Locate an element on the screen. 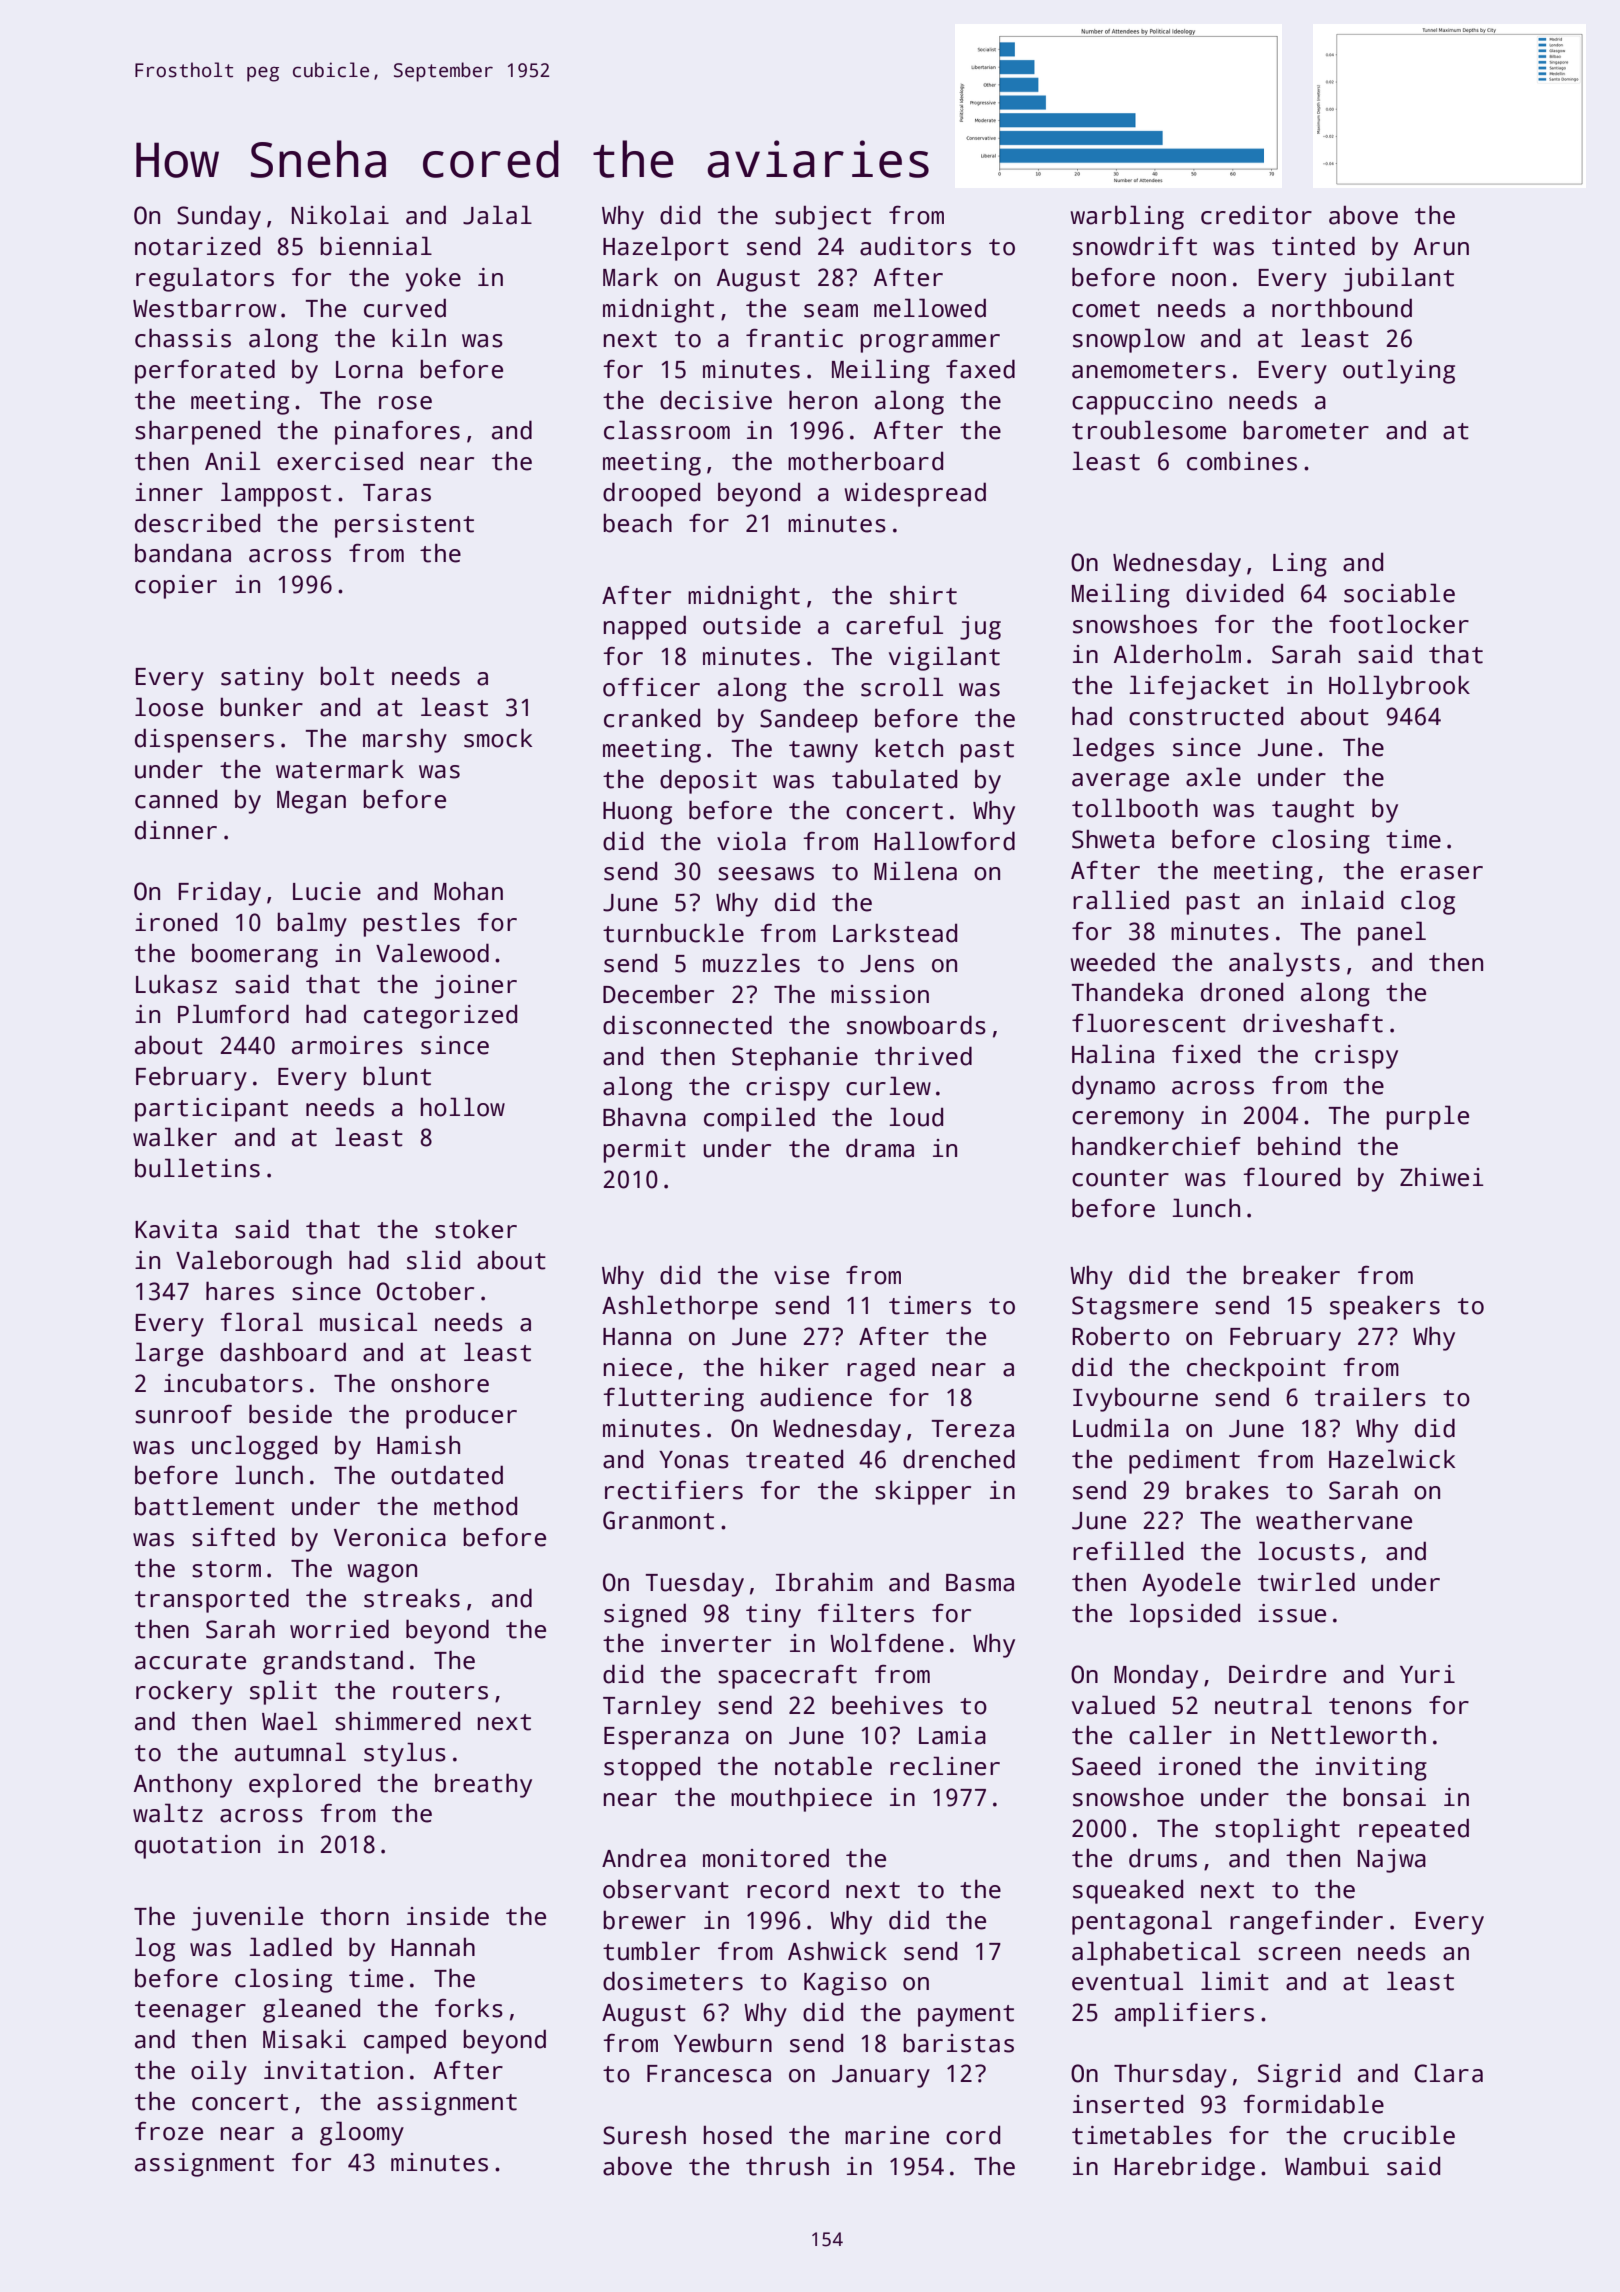  Anthony is located at coordinates (183, 1786).
